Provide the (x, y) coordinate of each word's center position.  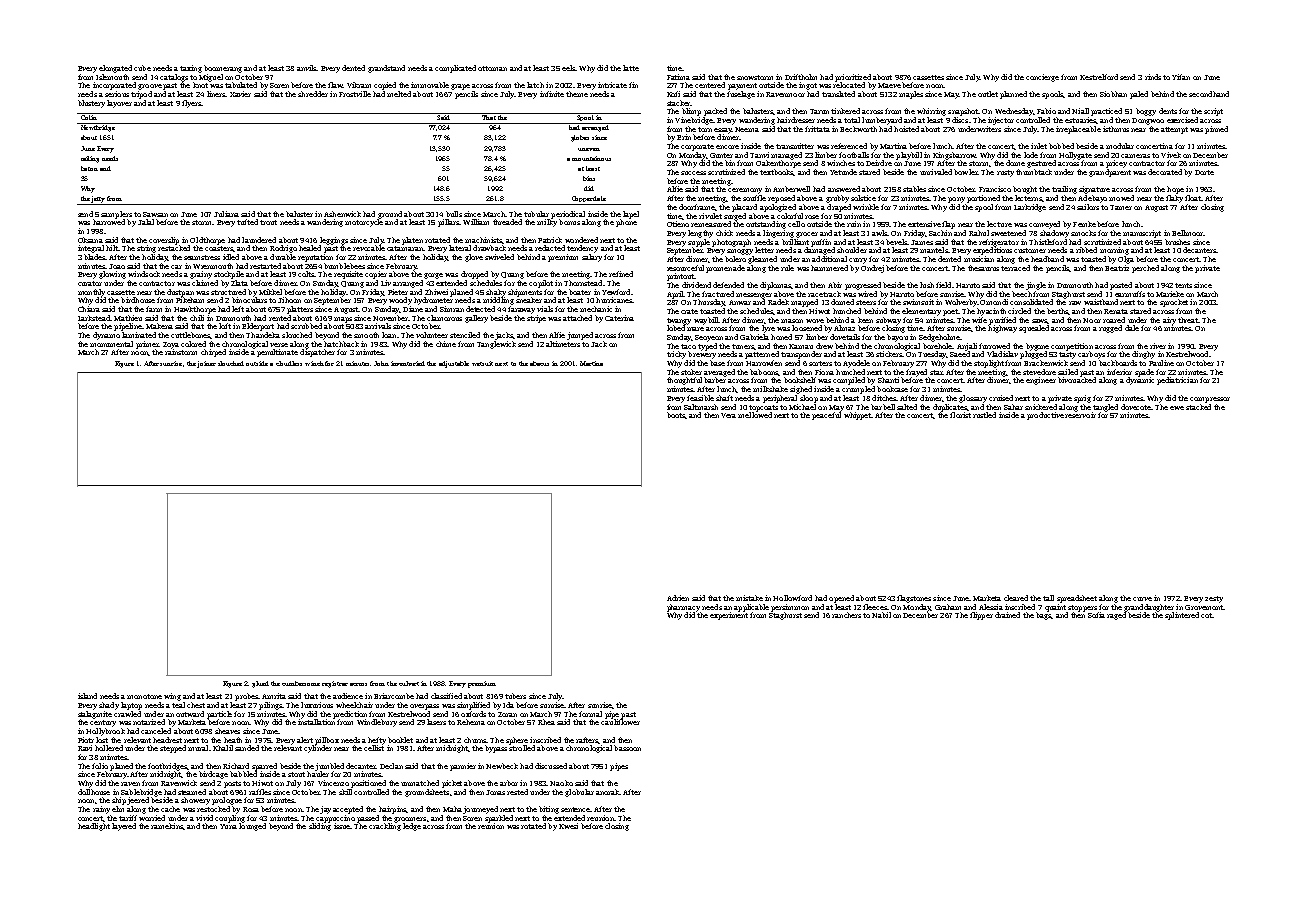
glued (260, 684)
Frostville (355, 94)
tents (1183, 285)
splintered (1182, 616)
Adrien (678, 598)
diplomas (775, 286)
